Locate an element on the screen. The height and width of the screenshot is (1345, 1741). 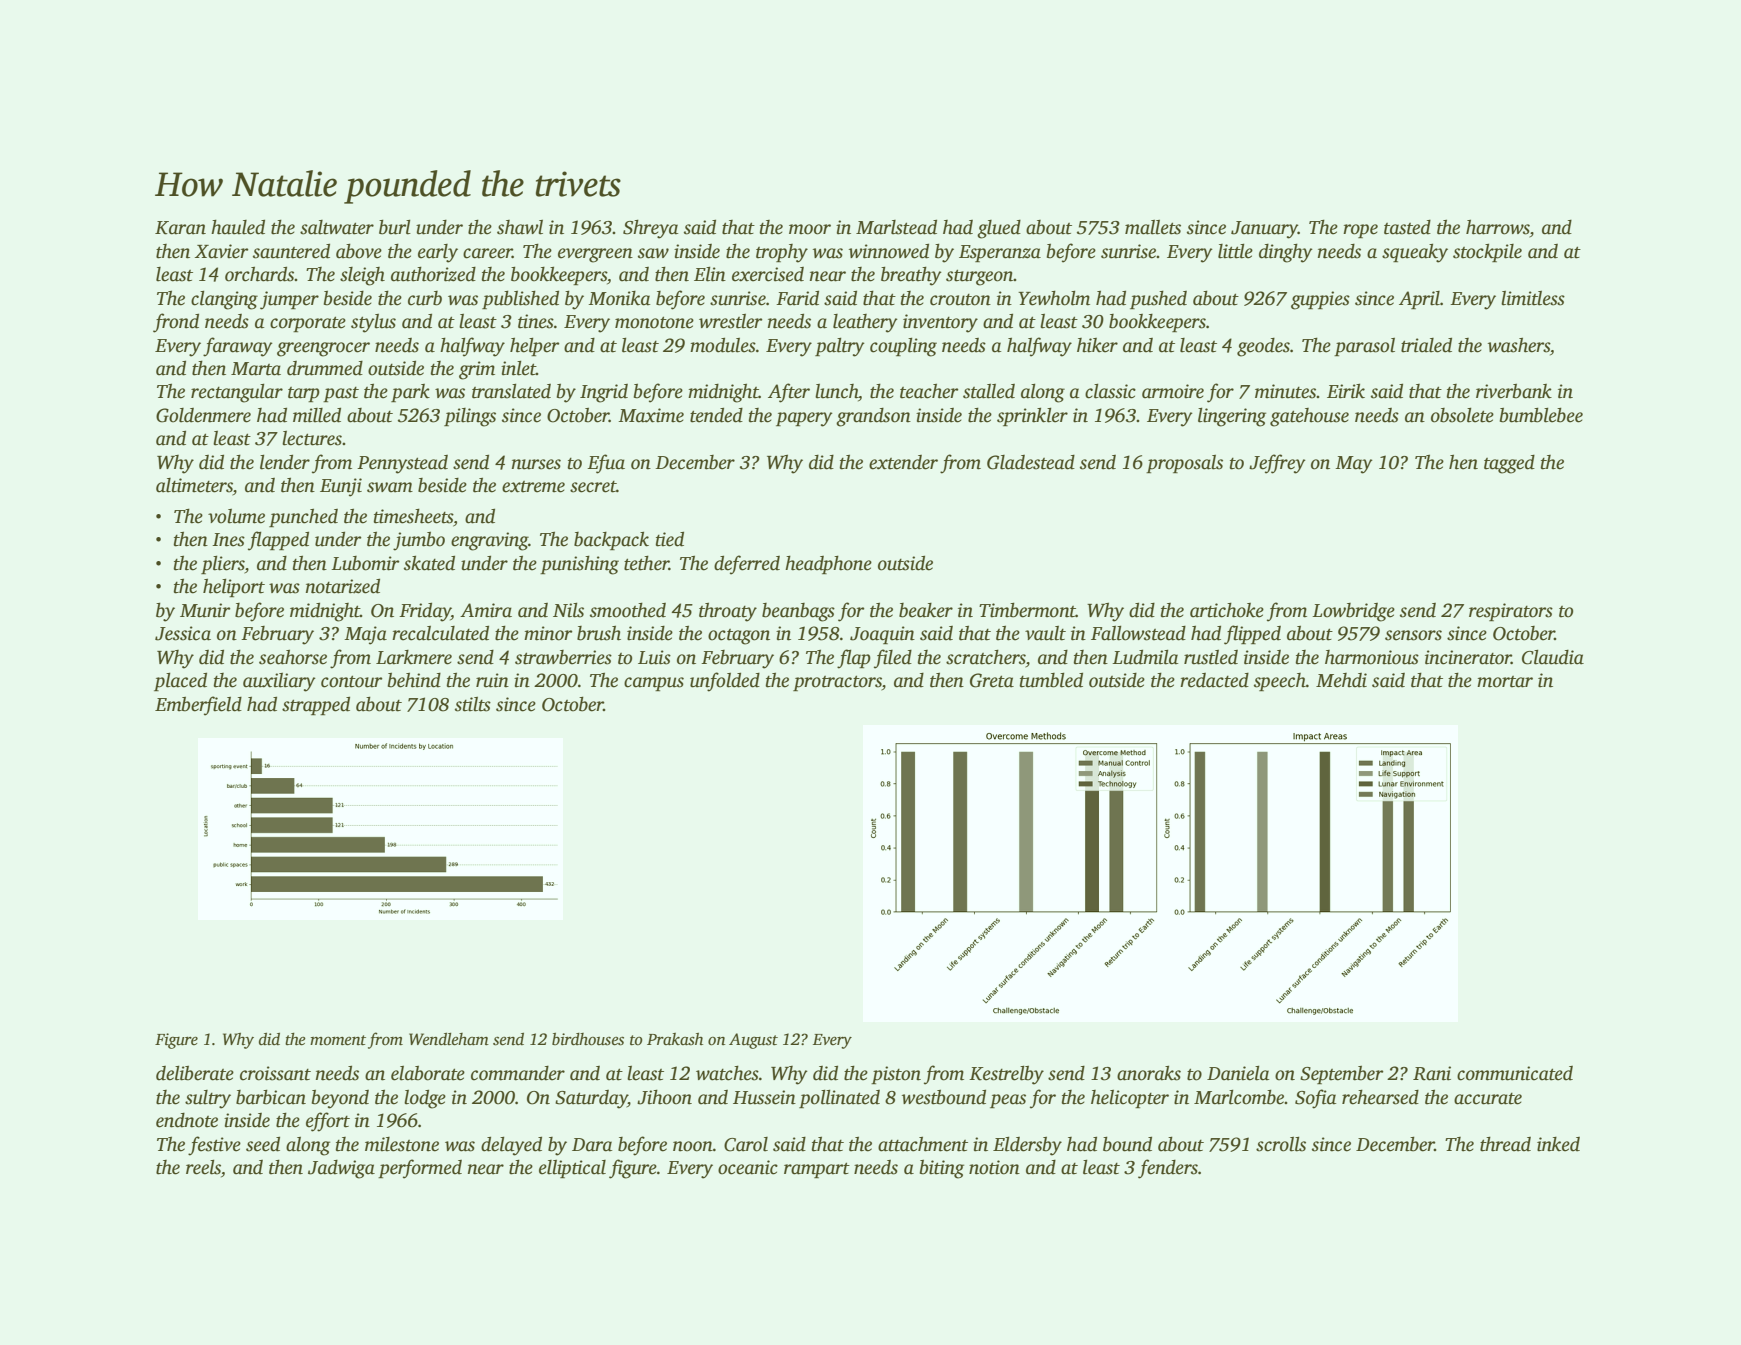
anoraks is located at coordinates (1149, 1073).
